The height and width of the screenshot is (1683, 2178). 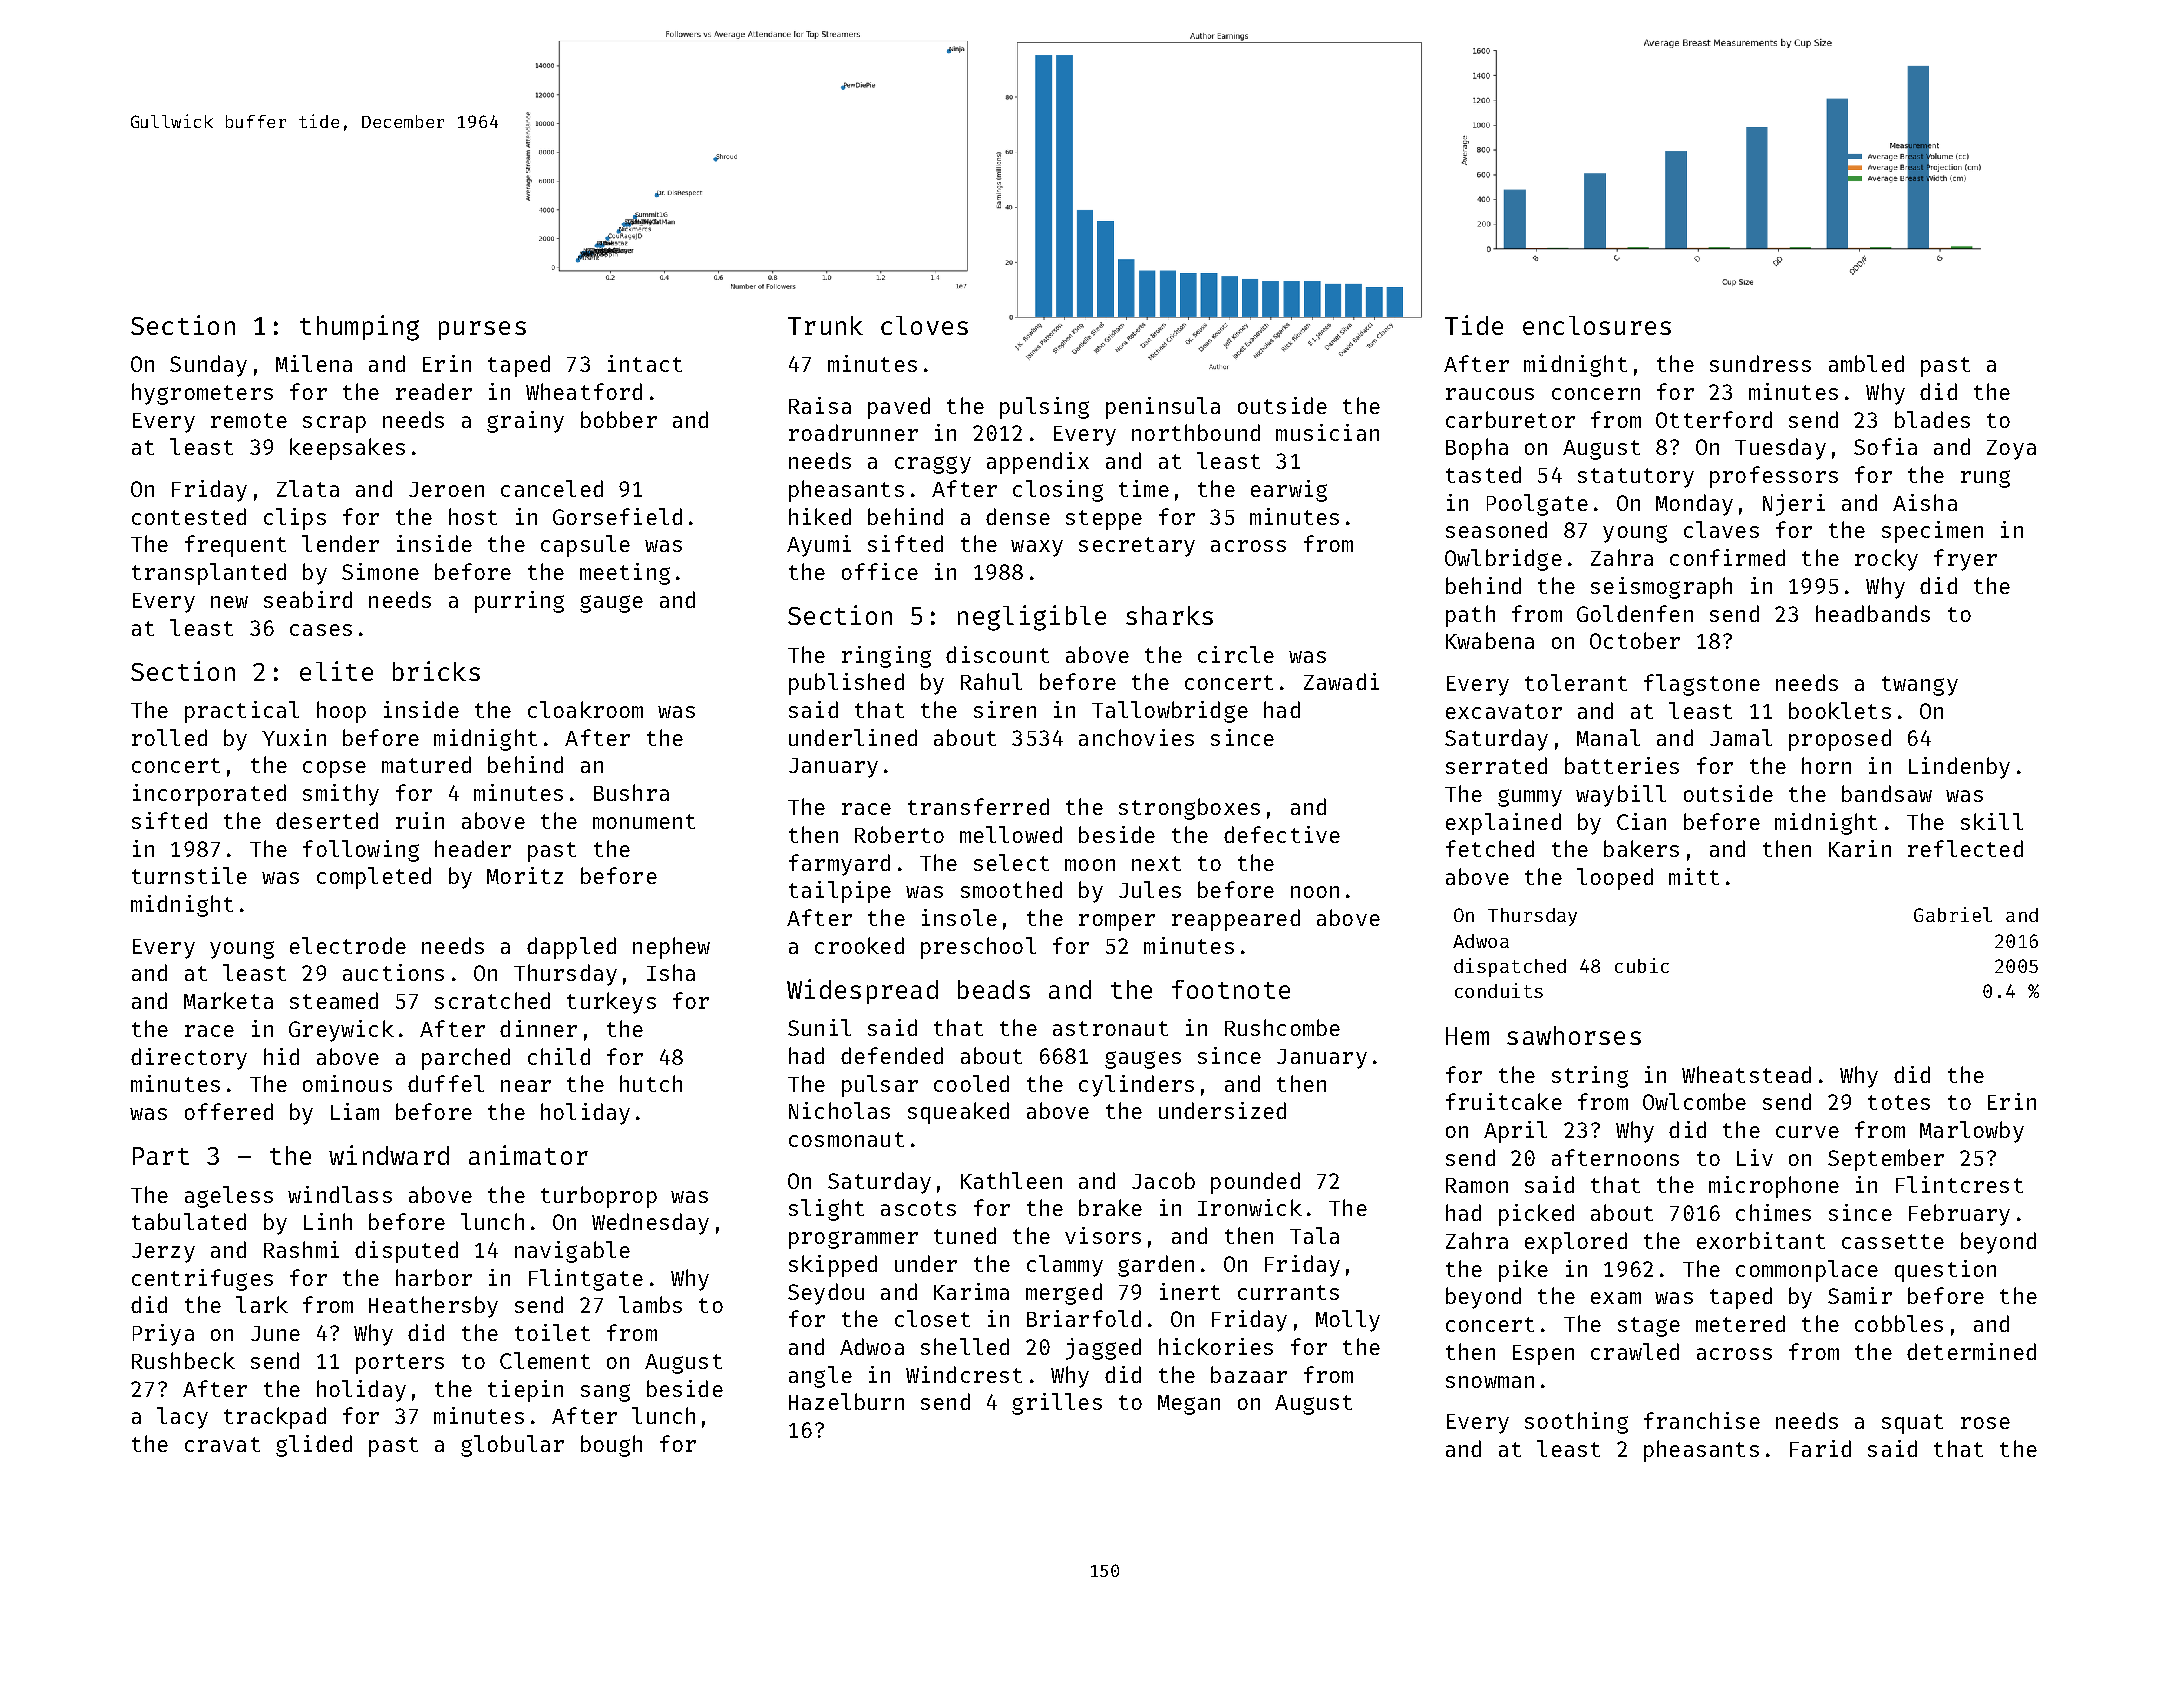 What do you see at coordinates (994, 989) in the screenshot?
I see `beads` at bounding box center [994, 989].
